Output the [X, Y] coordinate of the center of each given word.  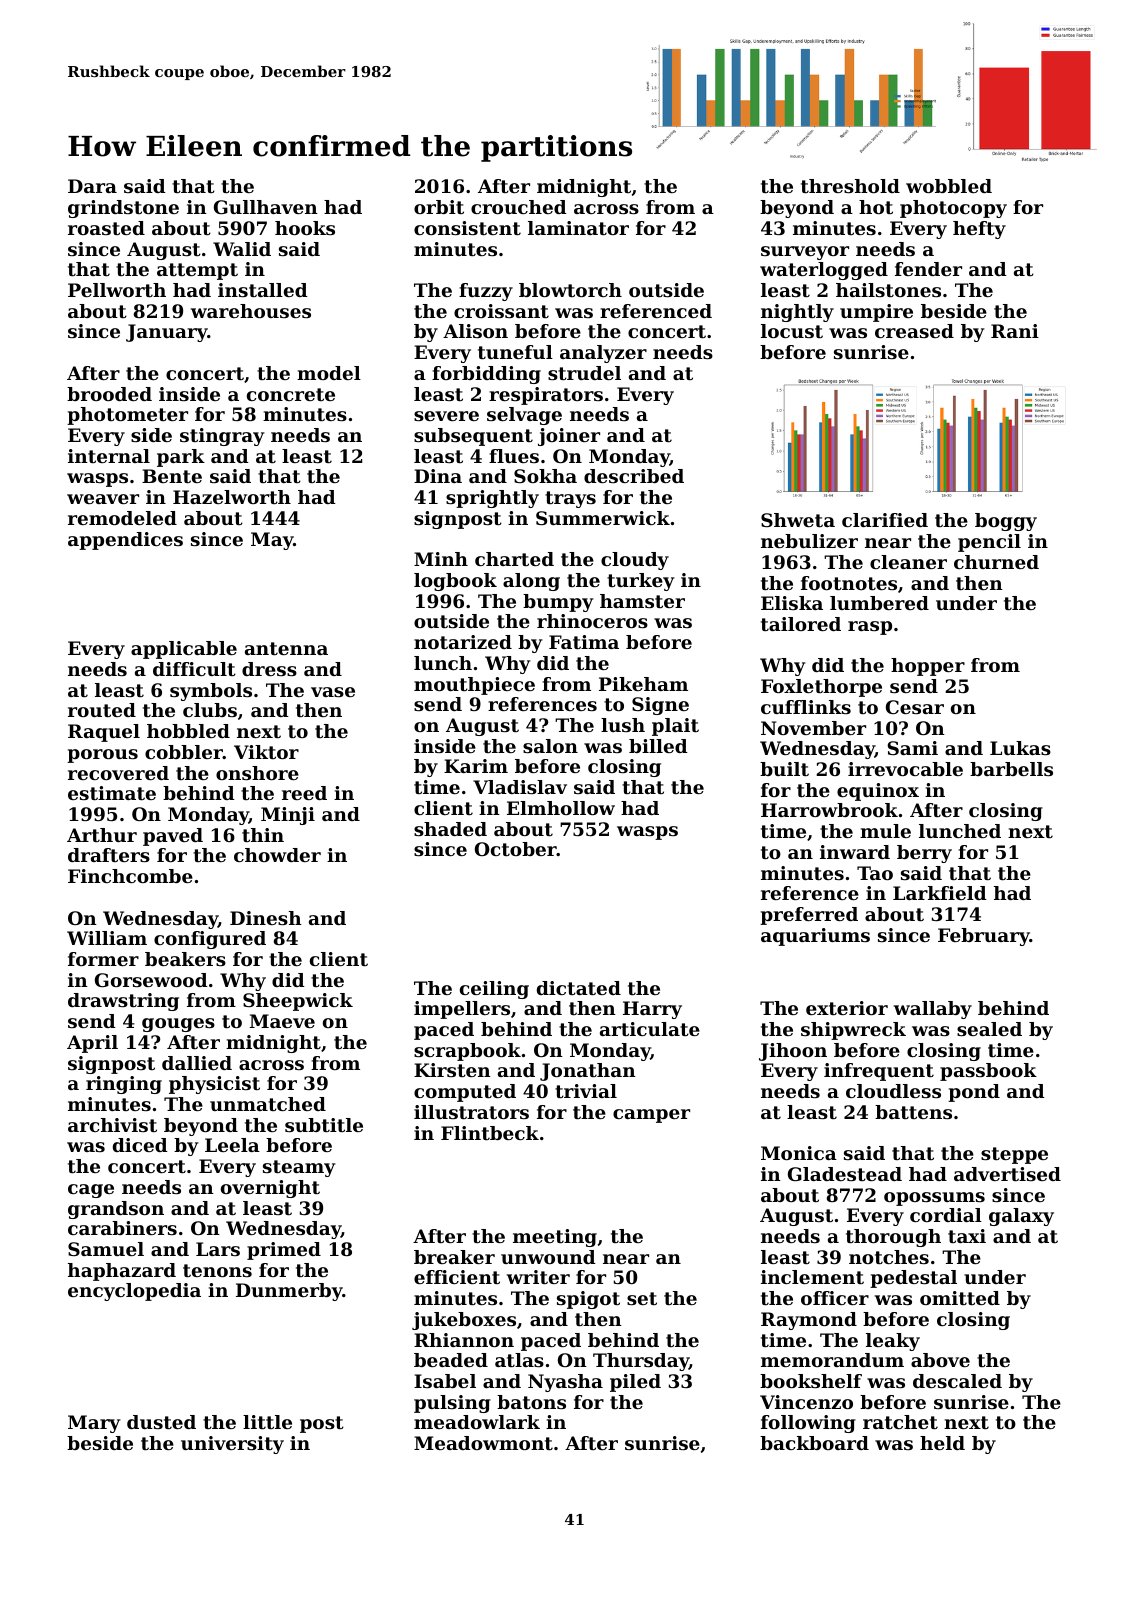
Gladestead [845, 1174]
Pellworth [117, 290]
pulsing [452, 1404]
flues [514, 456]
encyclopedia [134, 1292]
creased [914, 331]
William [107, 938]
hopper [928, 667]
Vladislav [520, 787]
